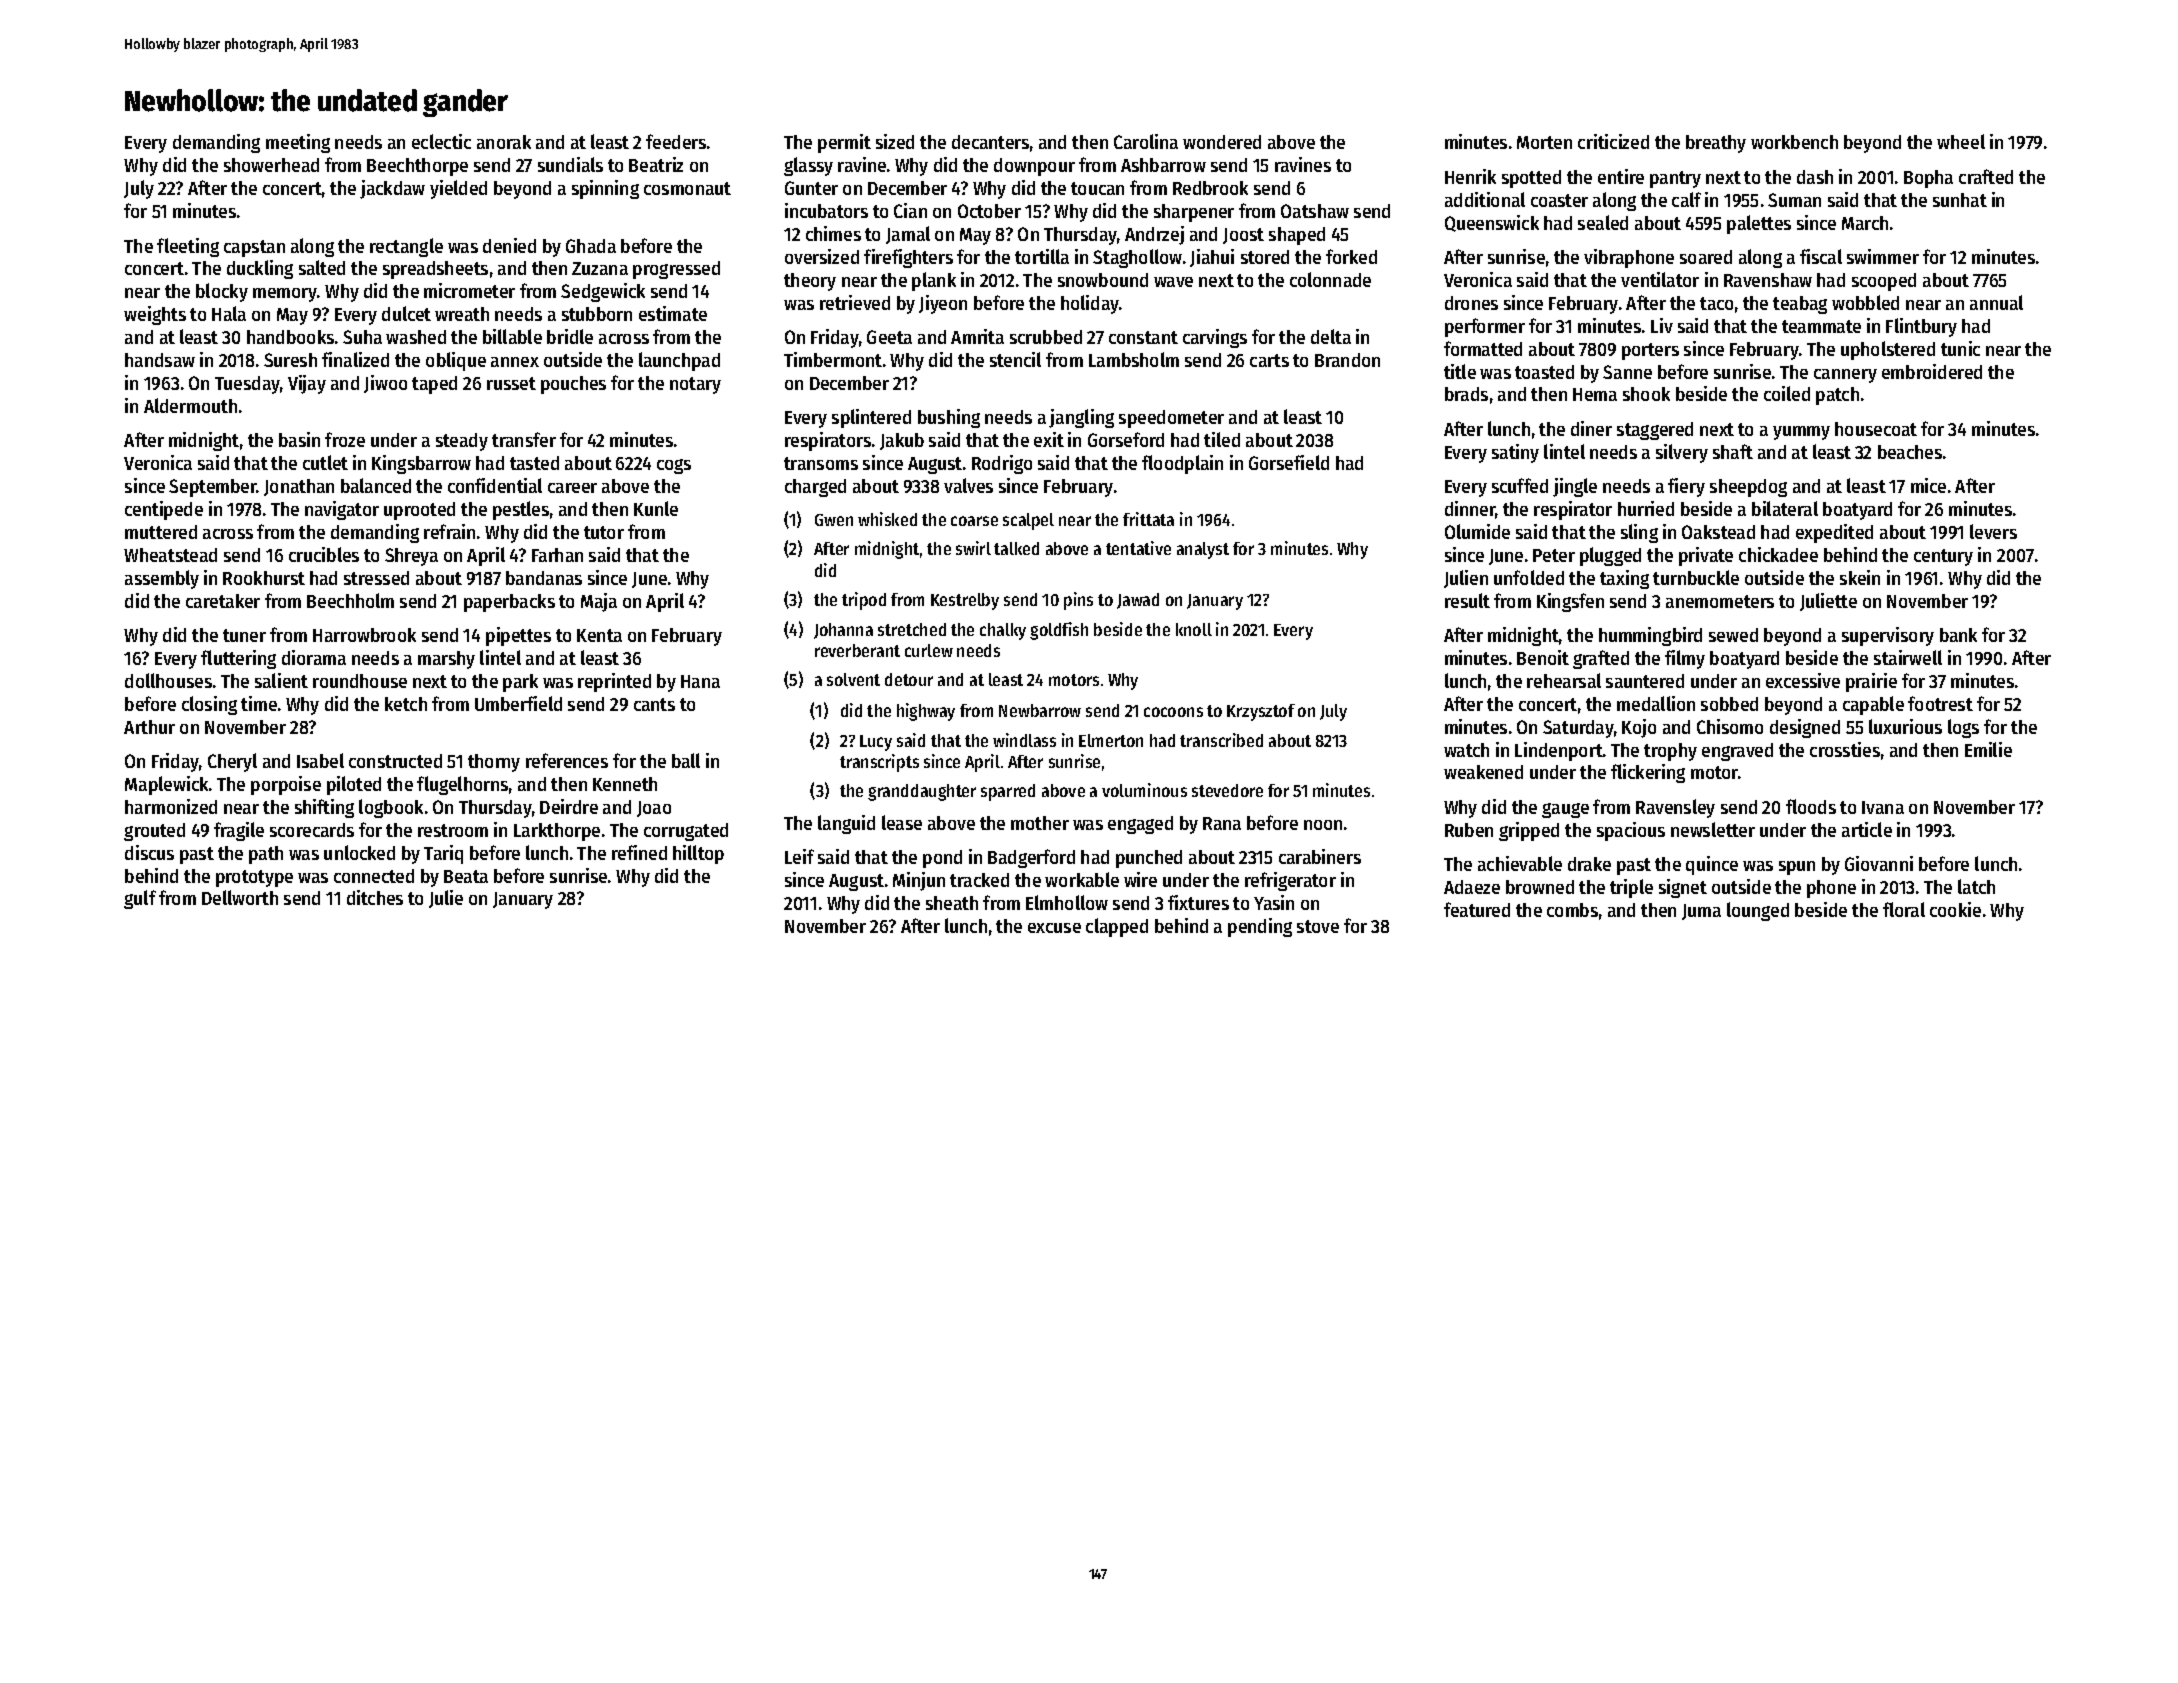  Describe the element at coordinates (307, 384) in the image. I see `Vijay` at that location.
